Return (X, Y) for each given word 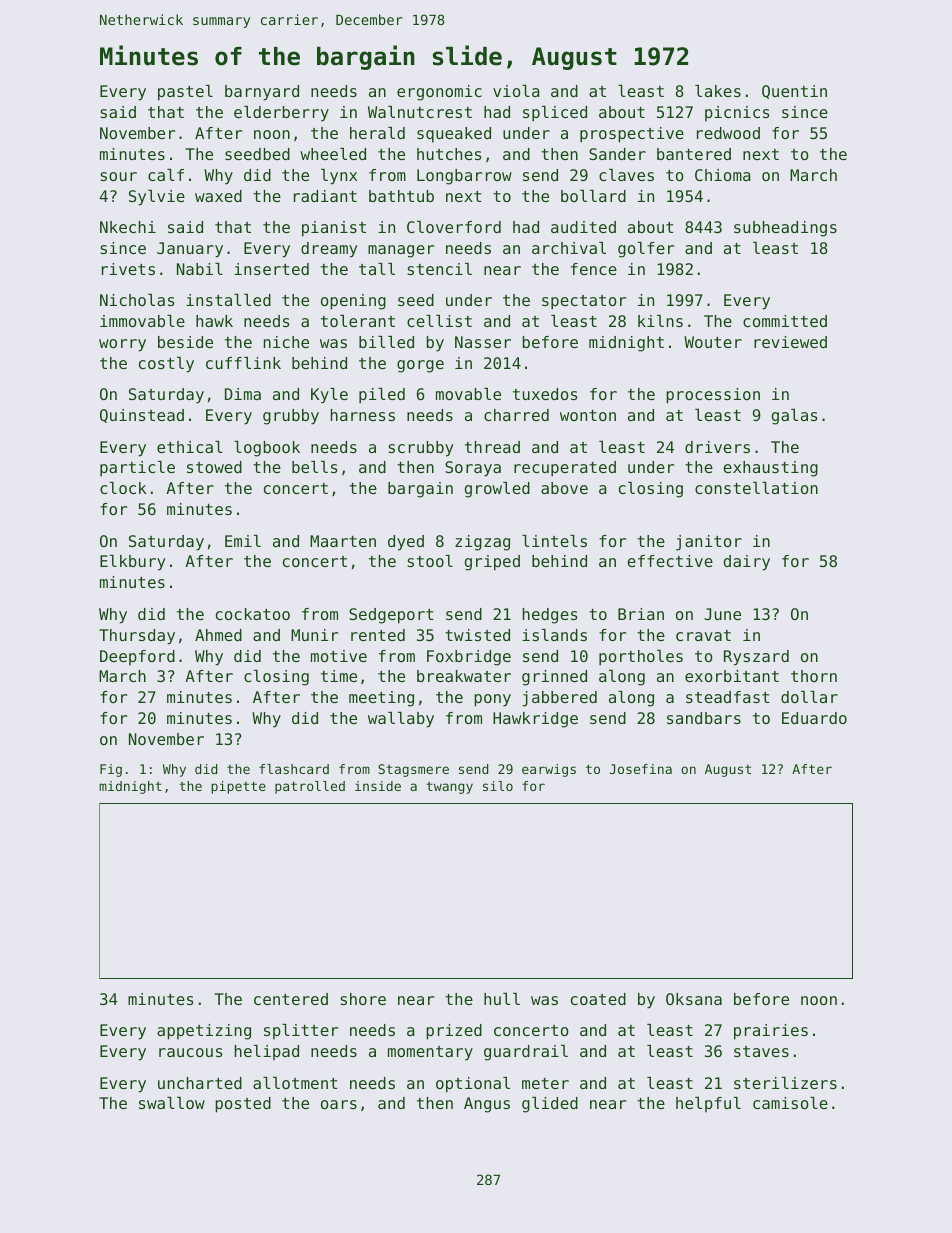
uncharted (200, 1083)
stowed (214, 467)
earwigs (549, 770)
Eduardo (814, 718)
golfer (646, 250)
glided (550, 1105)
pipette (238, 787)
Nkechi (128, 227)
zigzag (482, 543)
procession (713, 396)
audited (583, 227)
